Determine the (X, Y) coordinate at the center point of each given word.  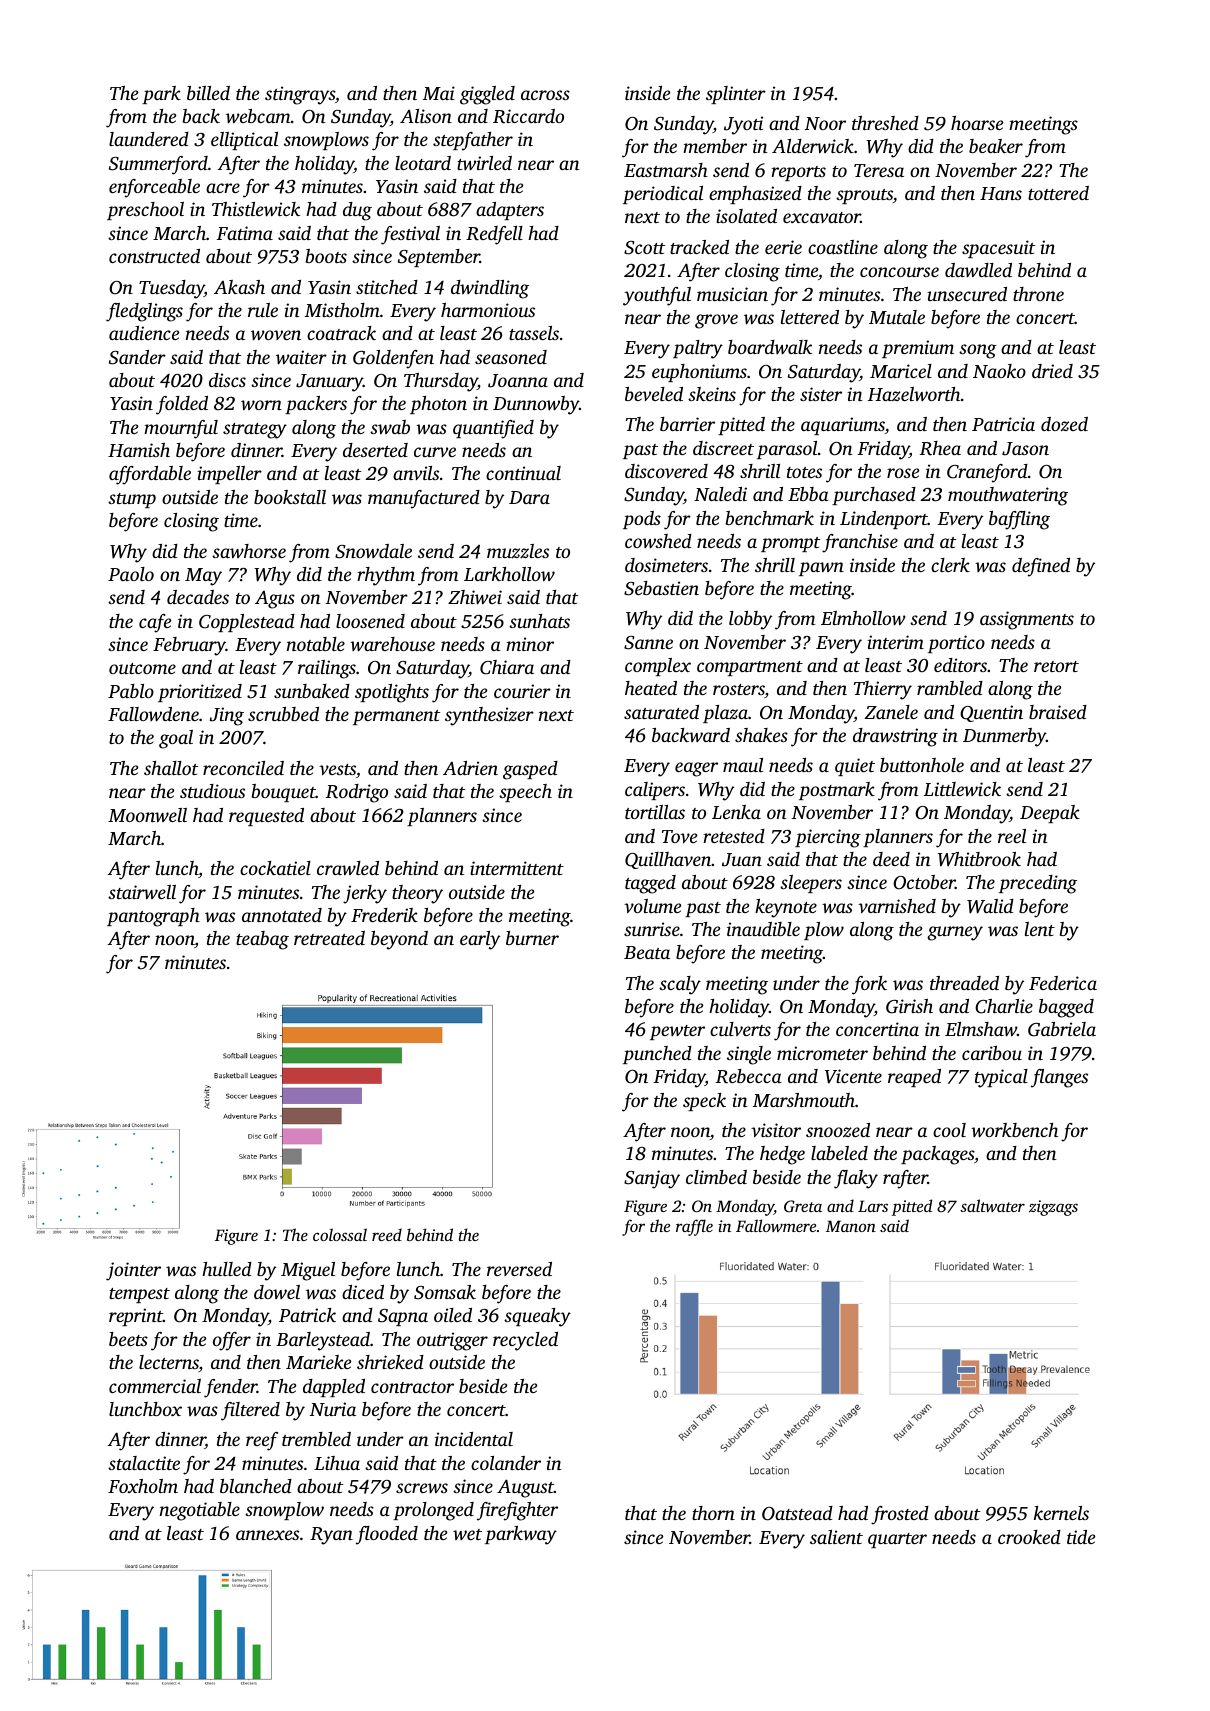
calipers (655, 791)
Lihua (337, 1463)
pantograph (153, 917)
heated (651, 688)
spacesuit (998, 249)
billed (208, 93)
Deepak (1050, 814)
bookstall (290, 497)
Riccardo (528, 116)
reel (1012, 836)
